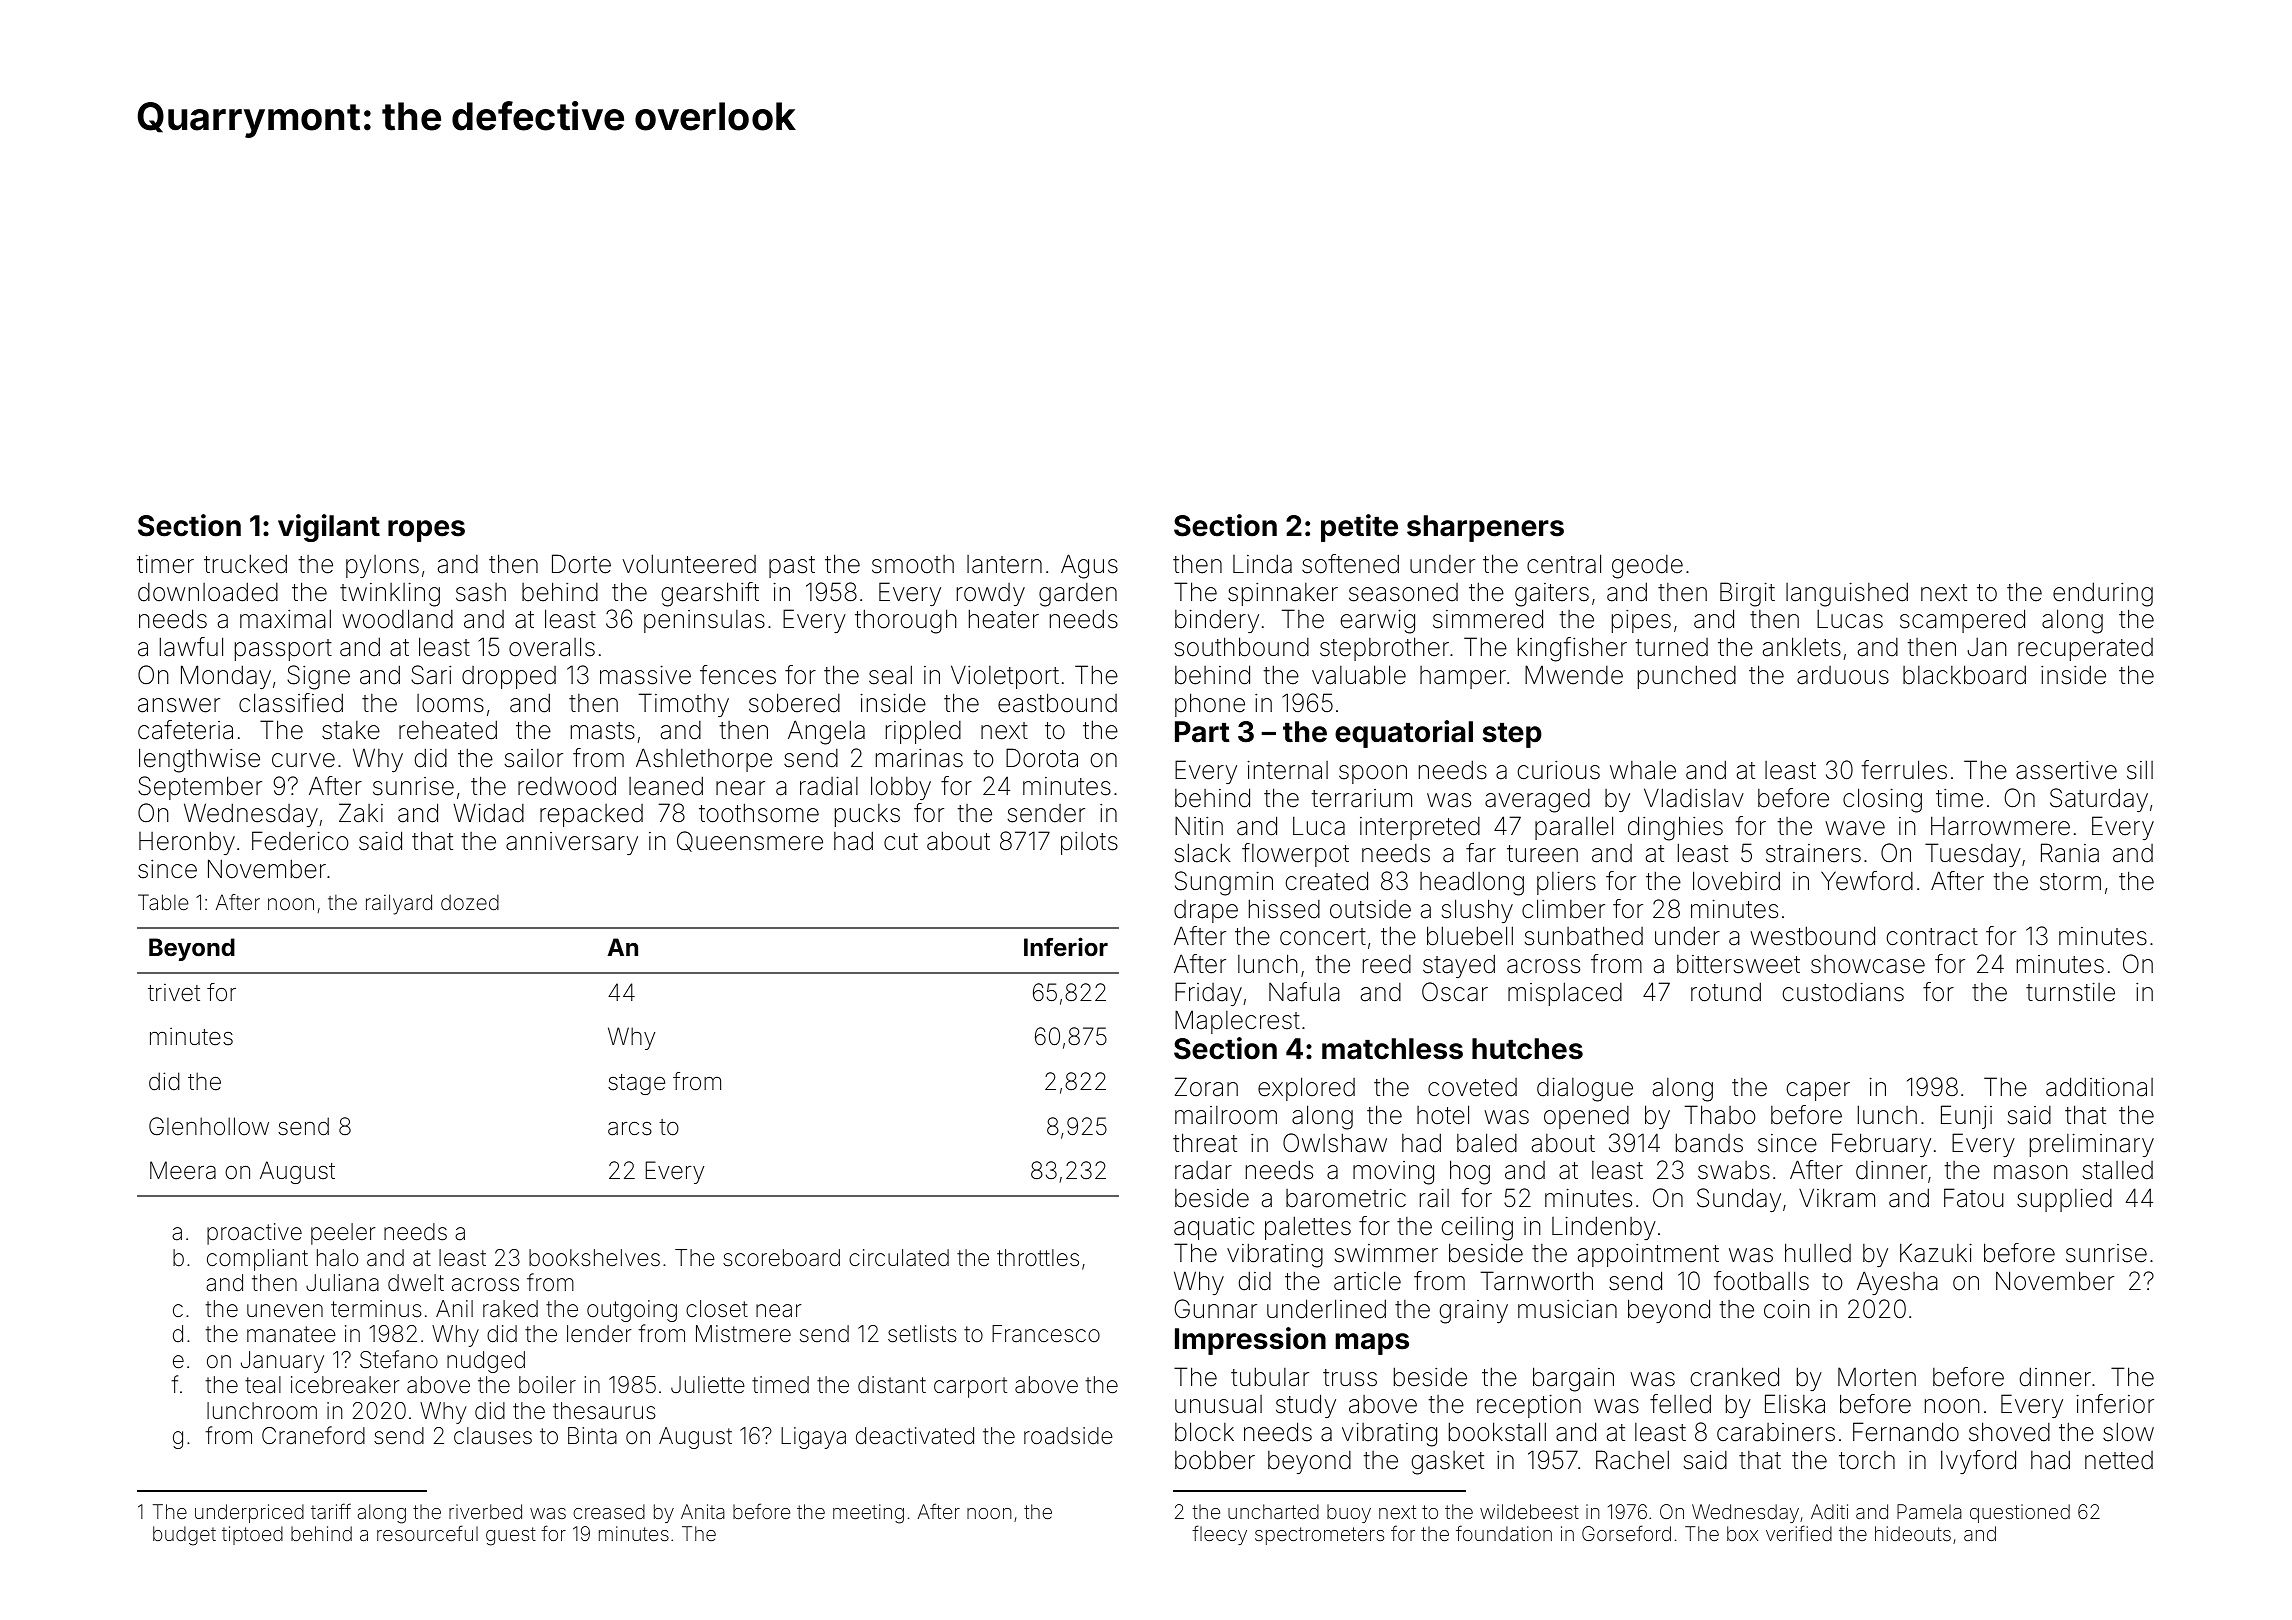 Image resolution: width=2292 pixels, height=1620 pixels. I want to click on unusual, so click(1218, 1404).
